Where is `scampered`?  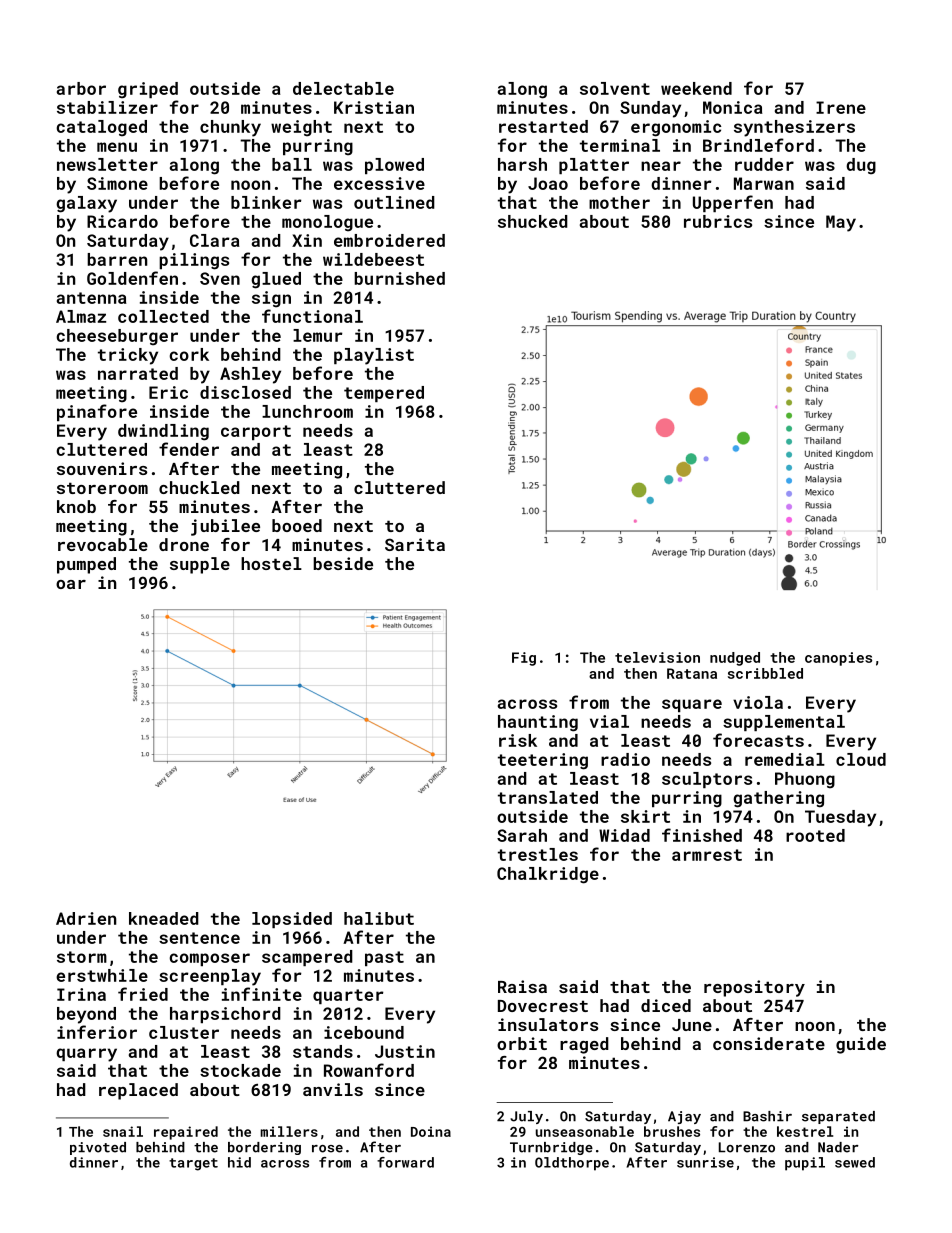 scampered is located at coordinates (307, 958).
